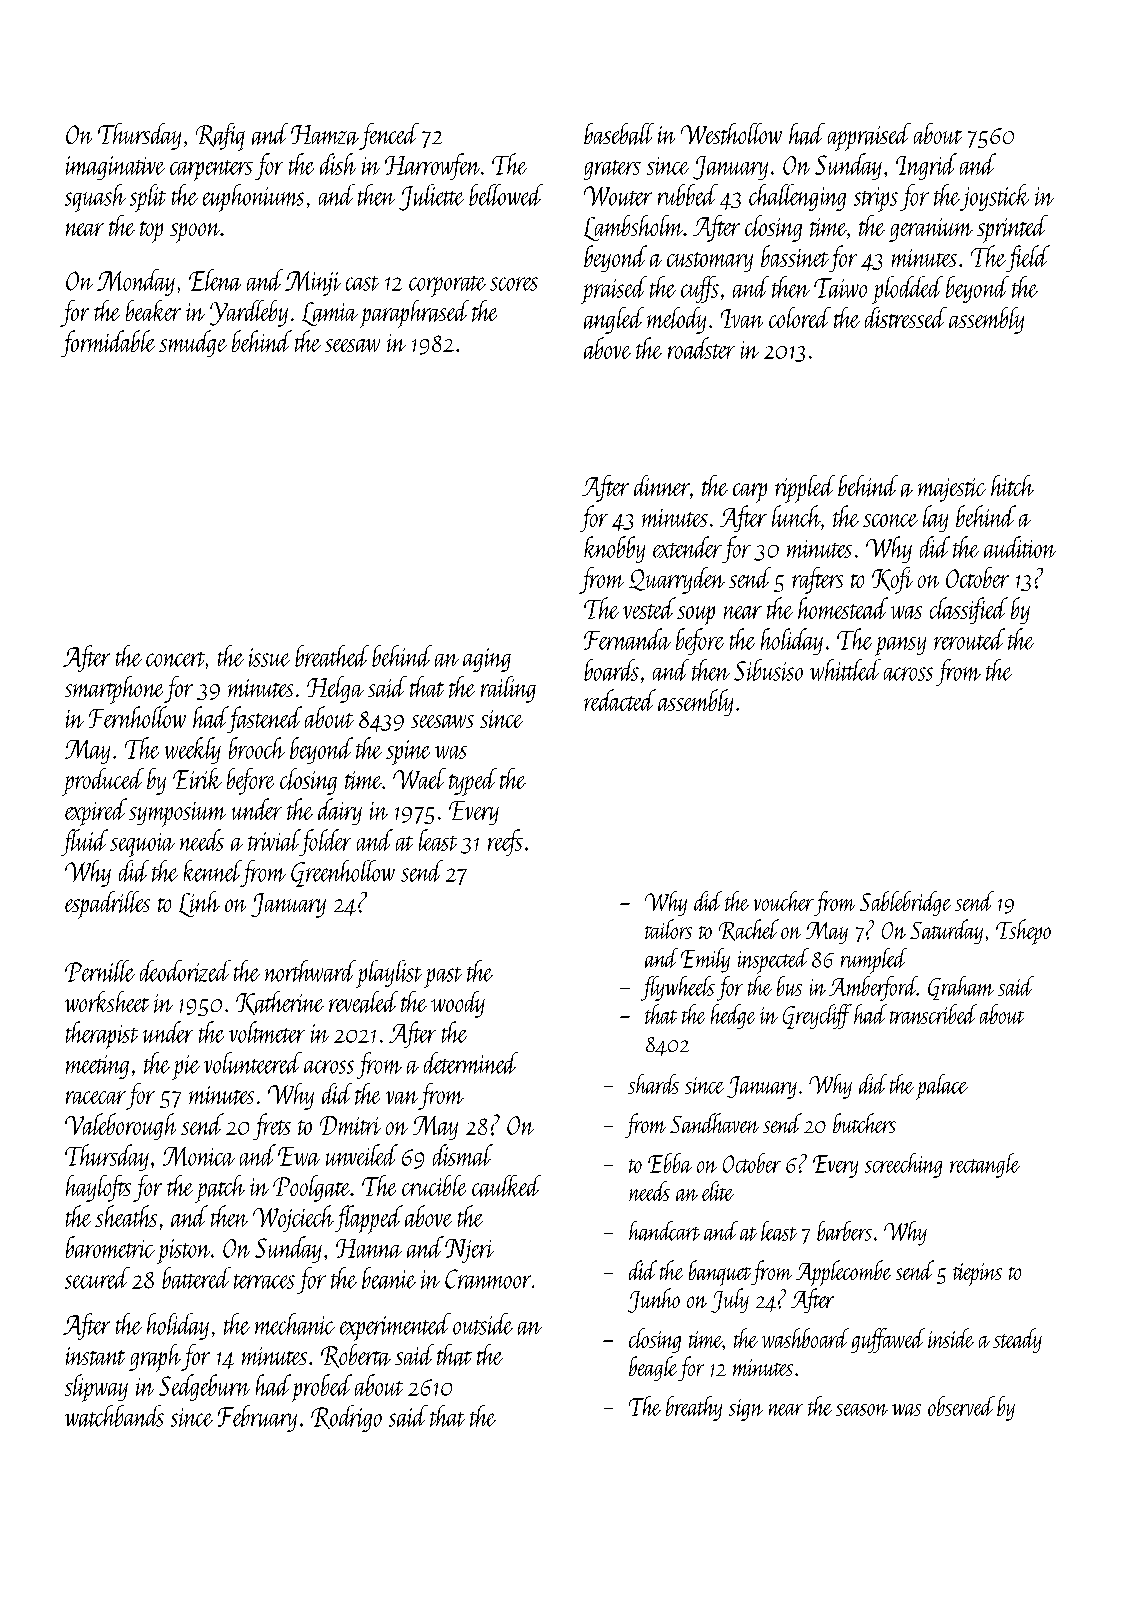  I want to click on imaginative, so click(115, 168).
